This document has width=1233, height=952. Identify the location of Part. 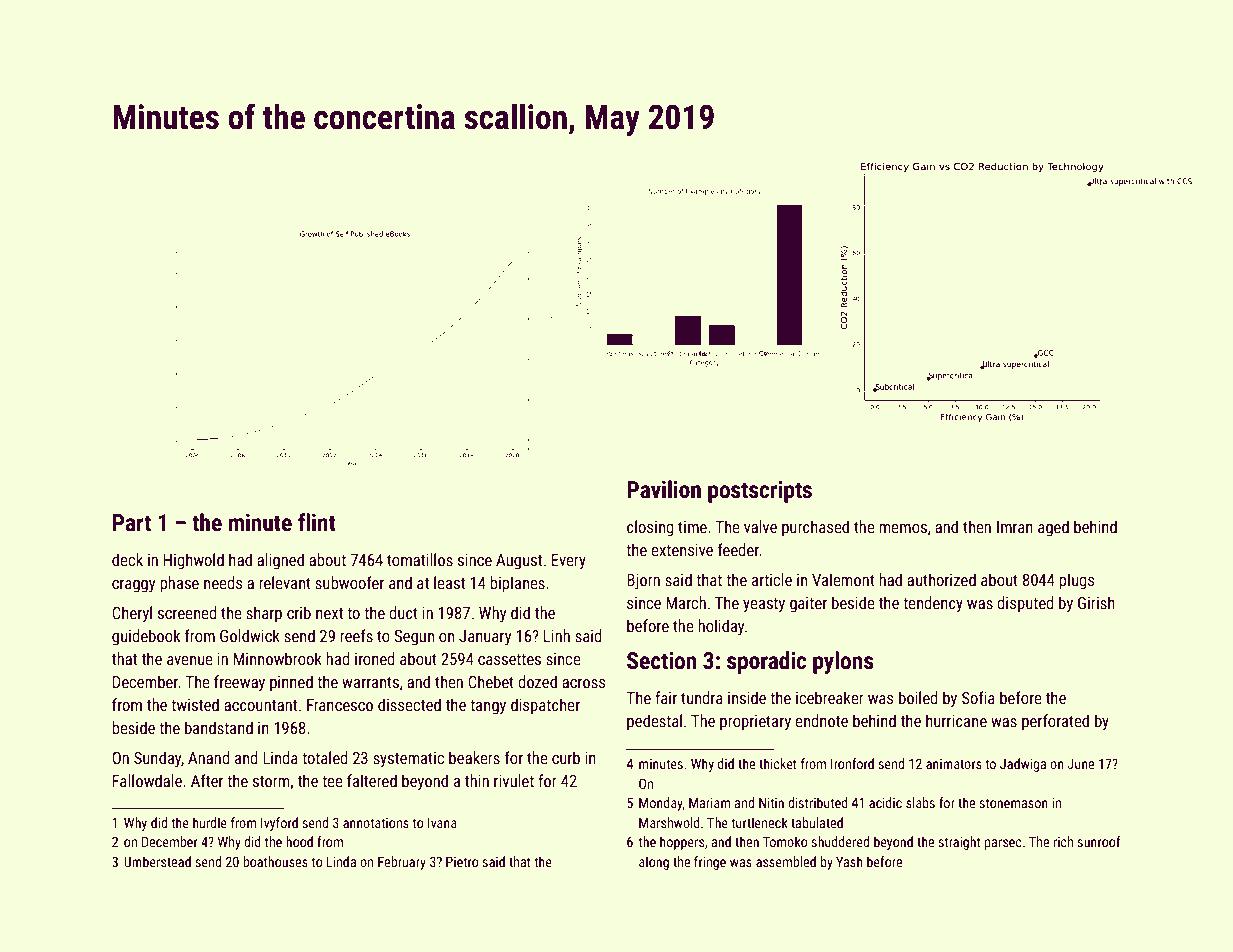
(132, 523).
